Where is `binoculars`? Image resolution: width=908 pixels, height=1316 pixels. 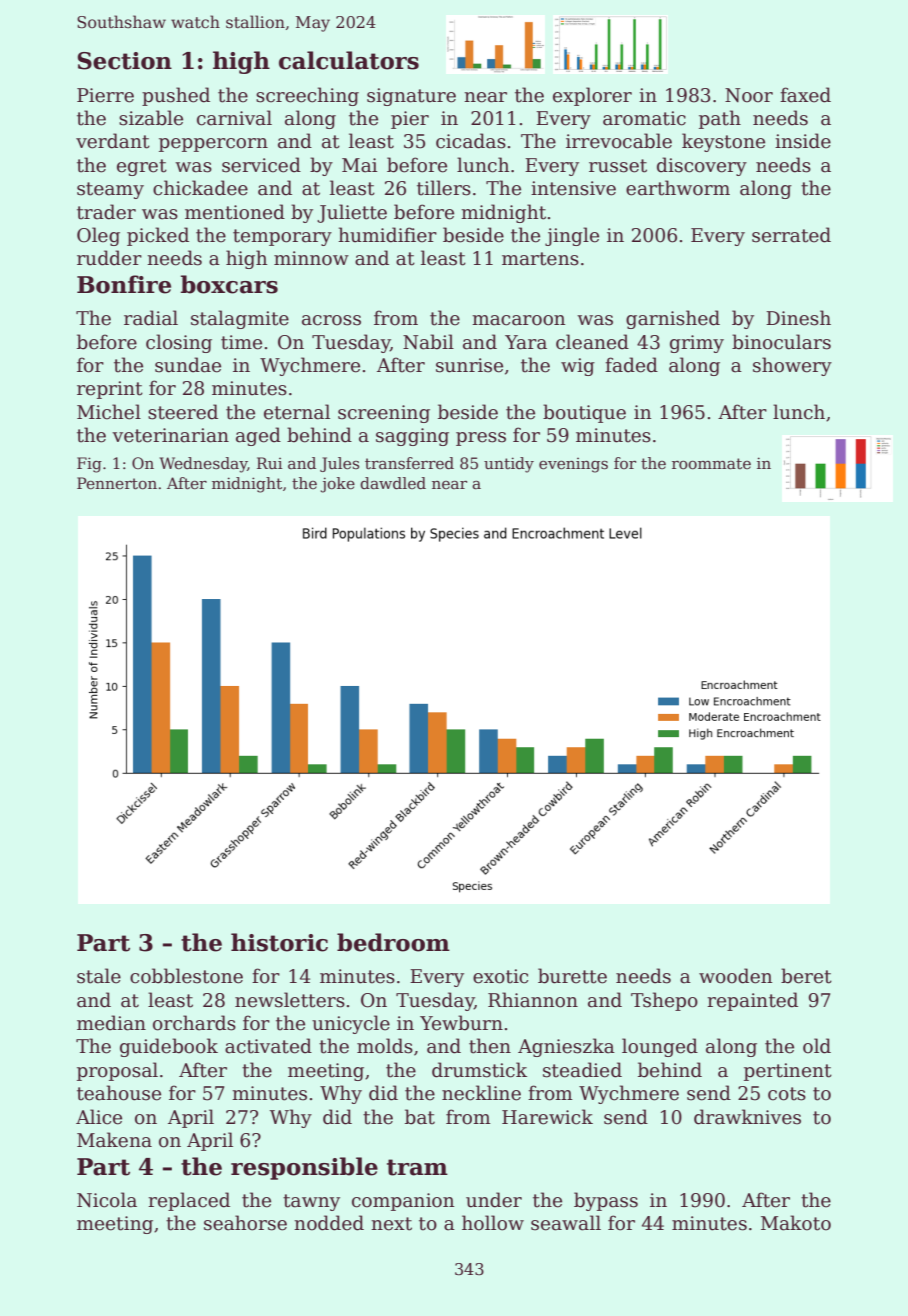
binoculars is located at coordinates (781, 342).
